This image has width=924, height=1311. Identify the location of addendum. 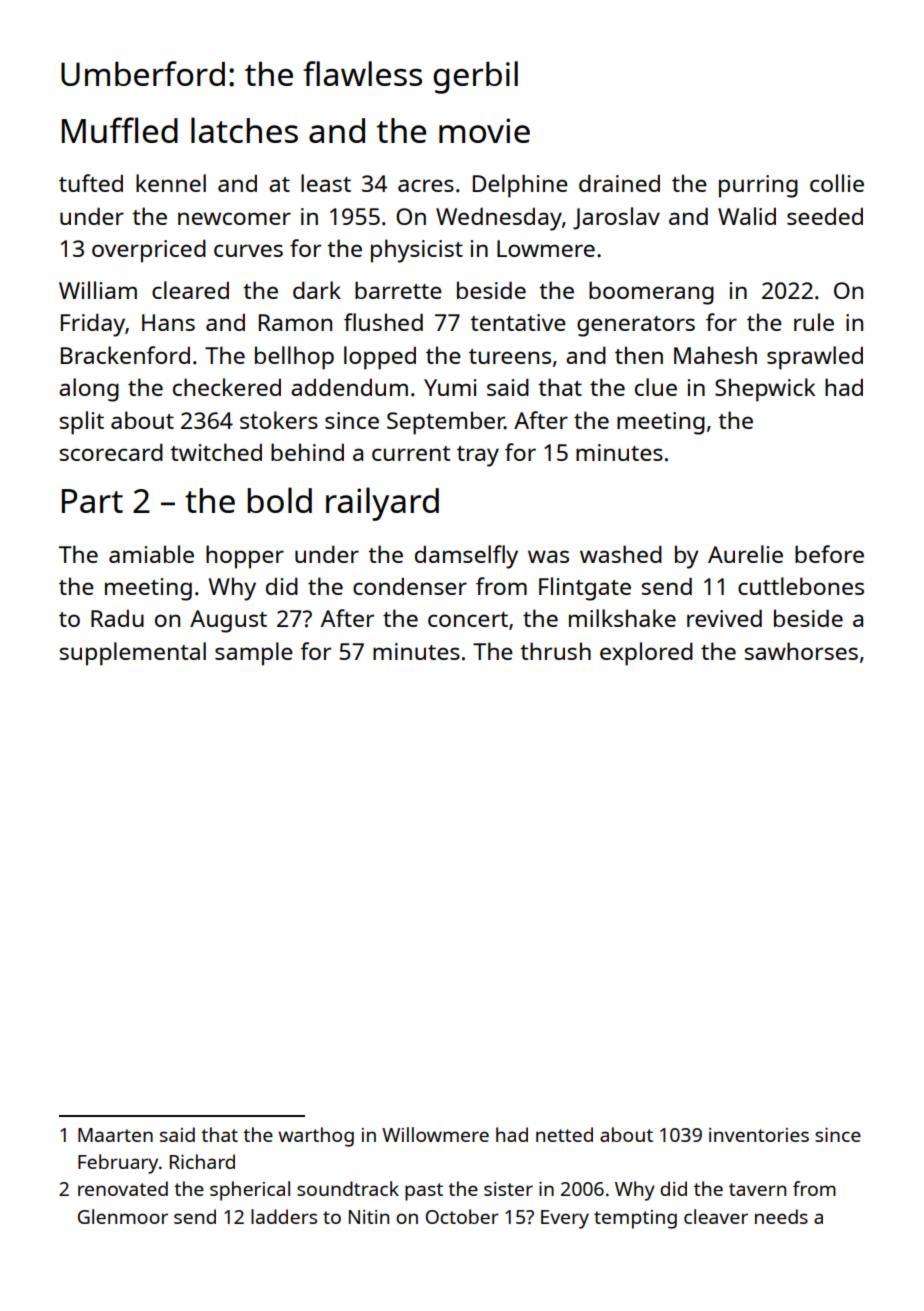
(349, 387).
